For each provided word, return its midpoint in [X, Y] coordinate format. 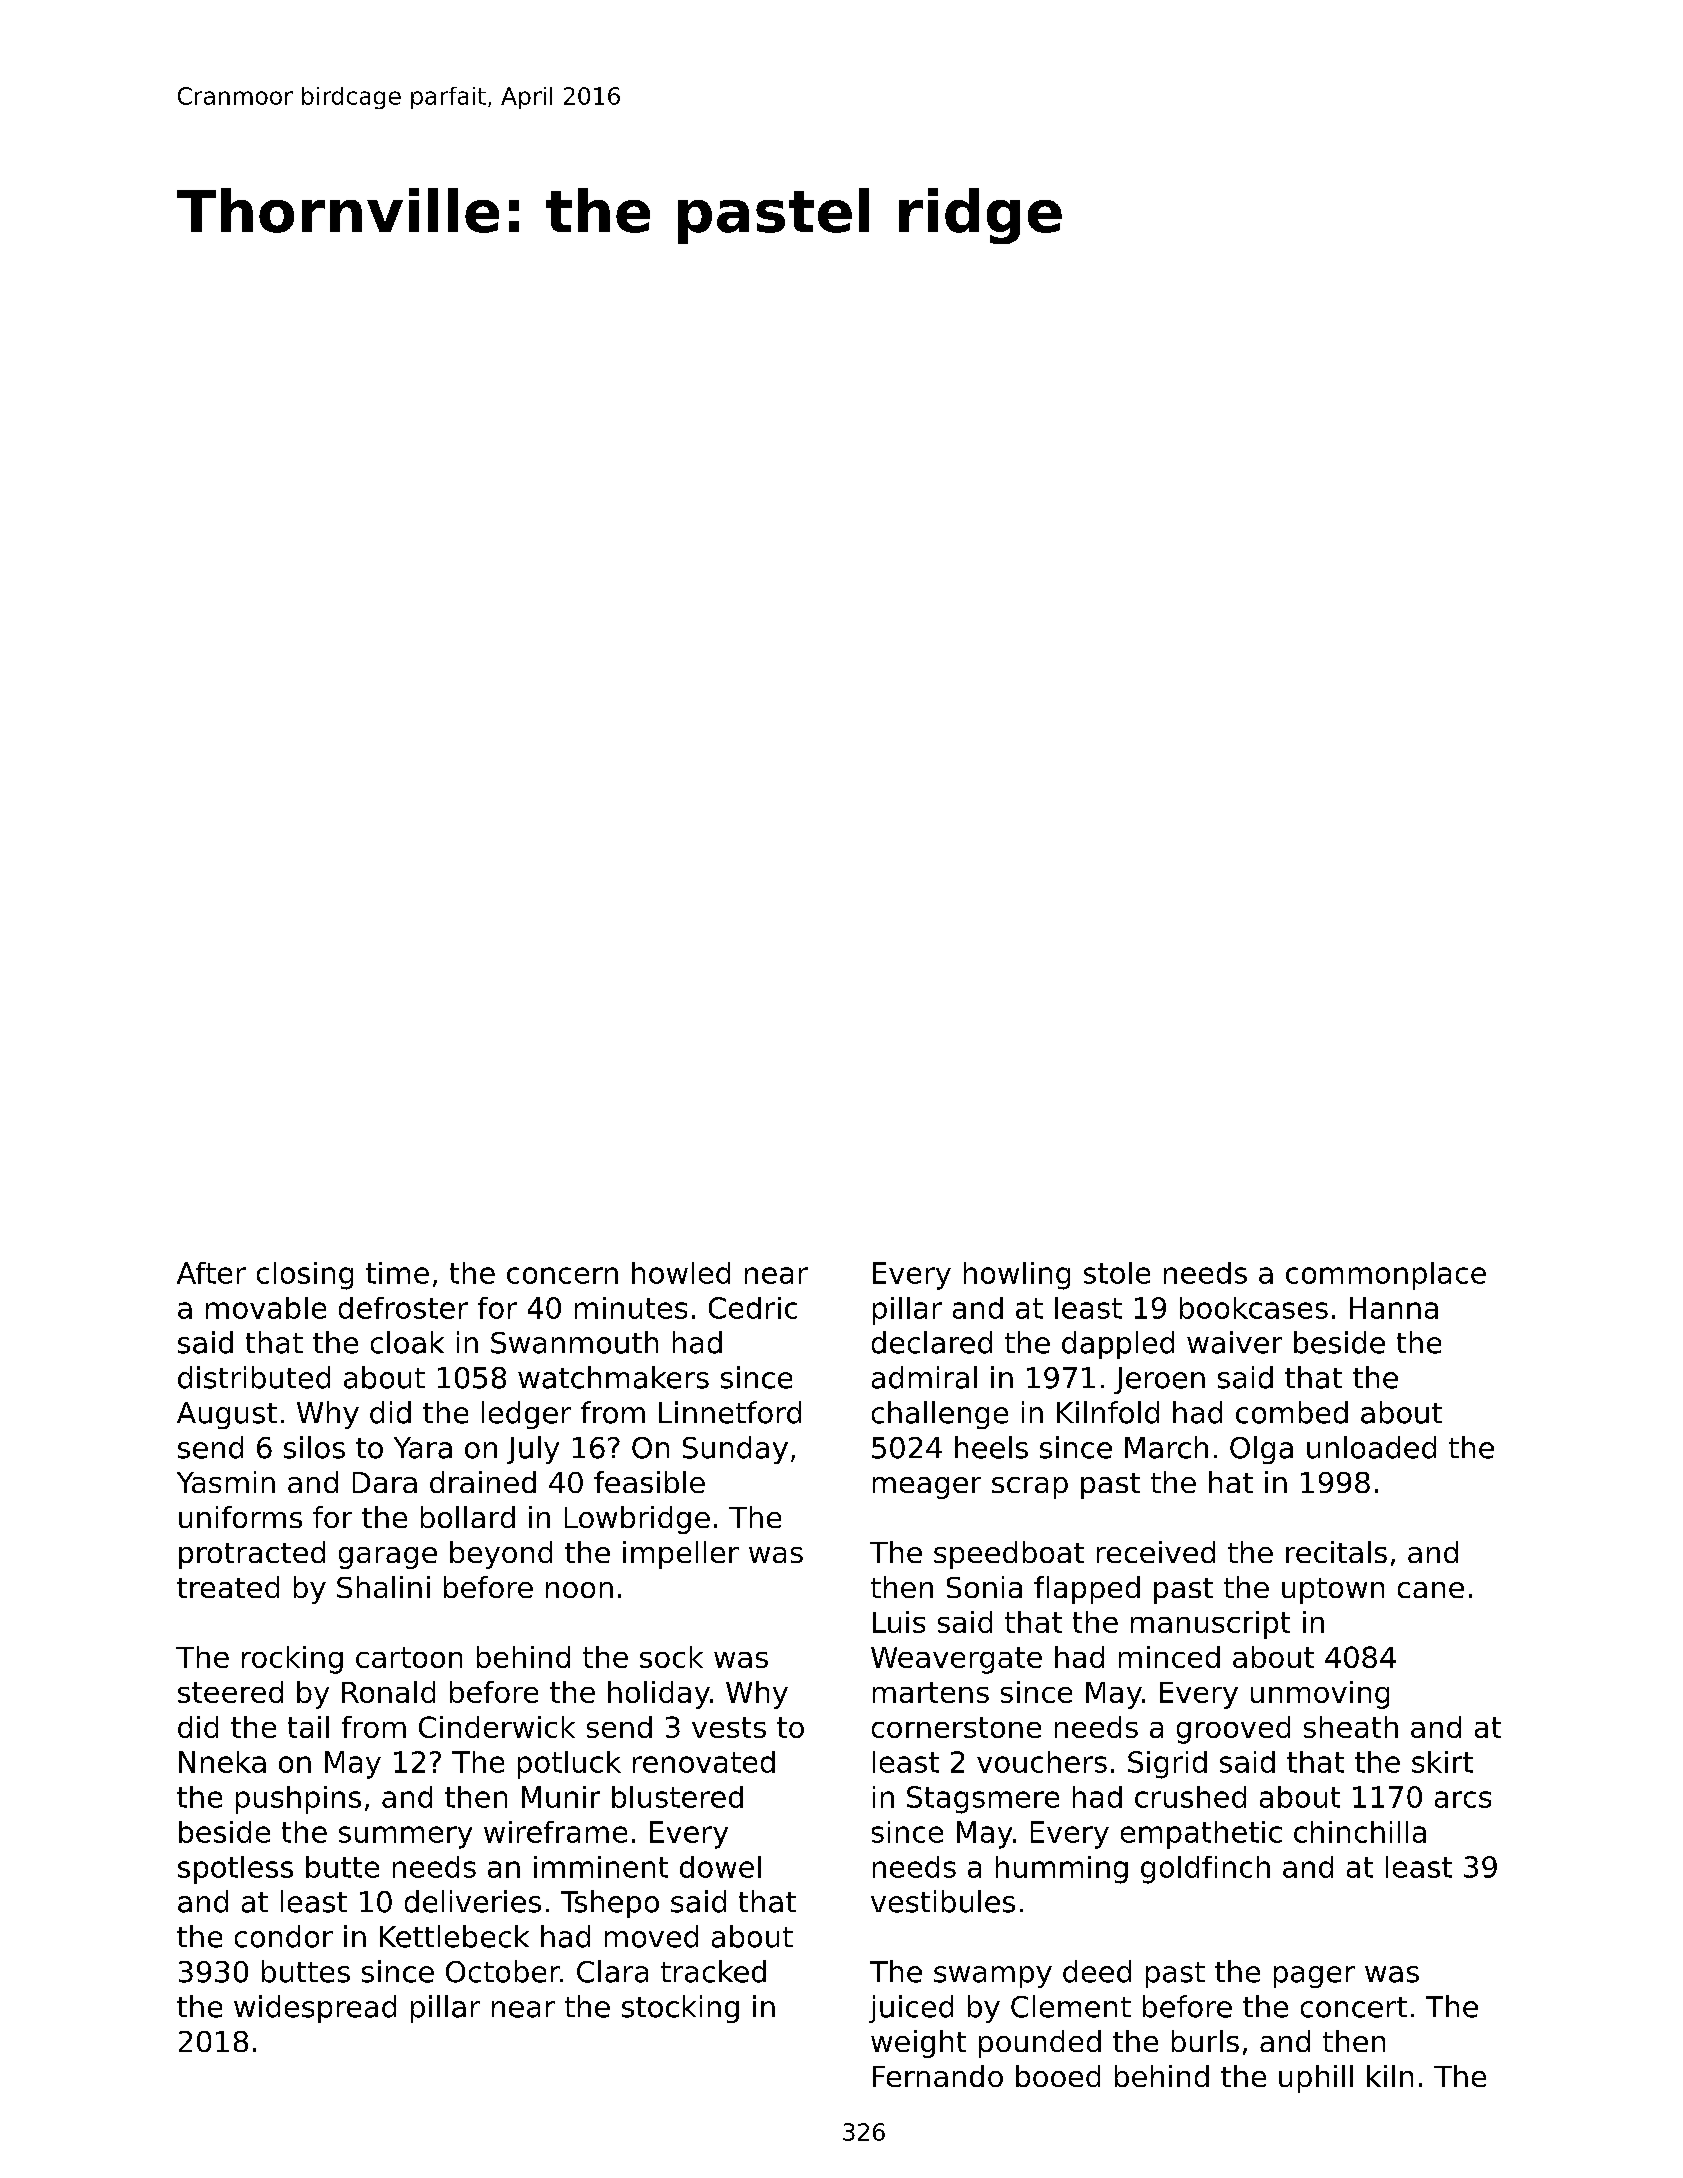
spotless [235, 1870]
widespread [315, 2009]
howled [681, 1273]
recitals [1336, 1552]
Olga [1261, 1450]
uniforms [240, 1517]
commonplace [1386, 1276]
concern [562, 1275]
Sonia [984, 1587]
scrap [1030, 1488]
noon [579, 1590]
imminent [601, 1867]
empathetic [1201, 1835]
